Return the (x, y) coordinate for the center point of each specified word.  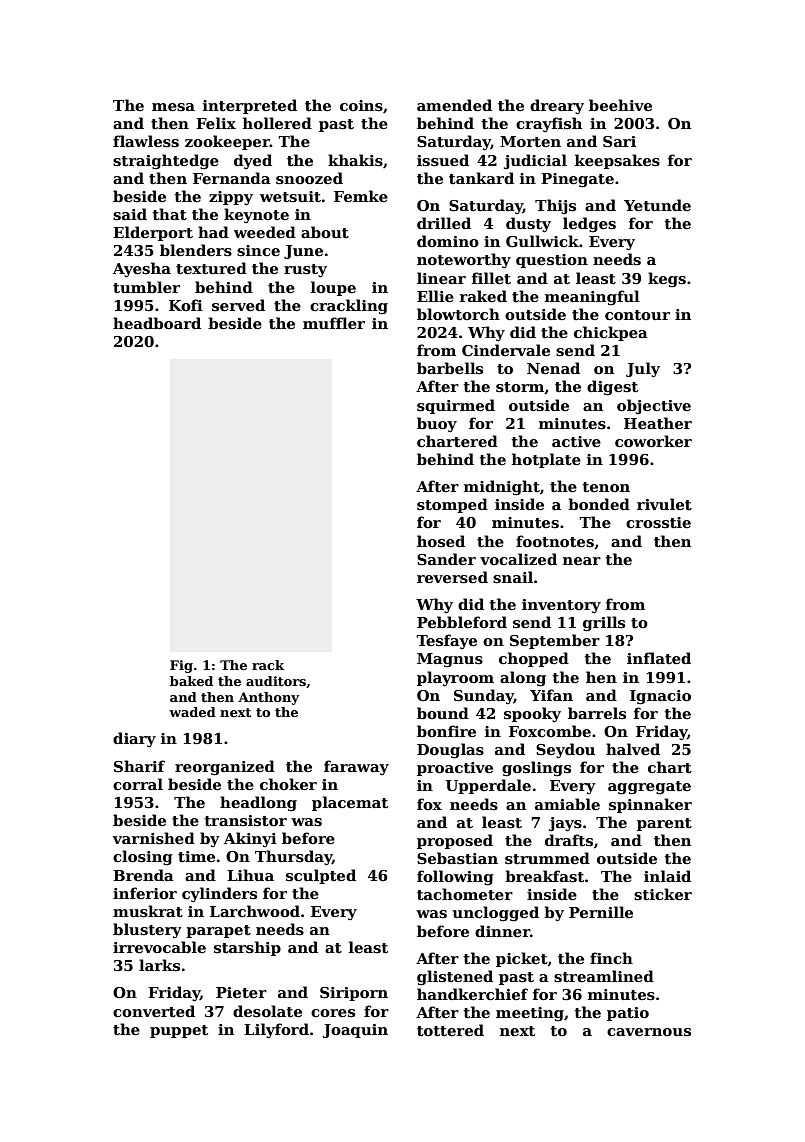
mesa (173, 107)
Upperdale (488, 786)
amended (454, 105)
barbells (450, 368)
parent (664, 824)
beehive (620, 105)
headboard (157, 323)
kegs (667, 280)
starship (247, 948)
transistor (246, 820)
